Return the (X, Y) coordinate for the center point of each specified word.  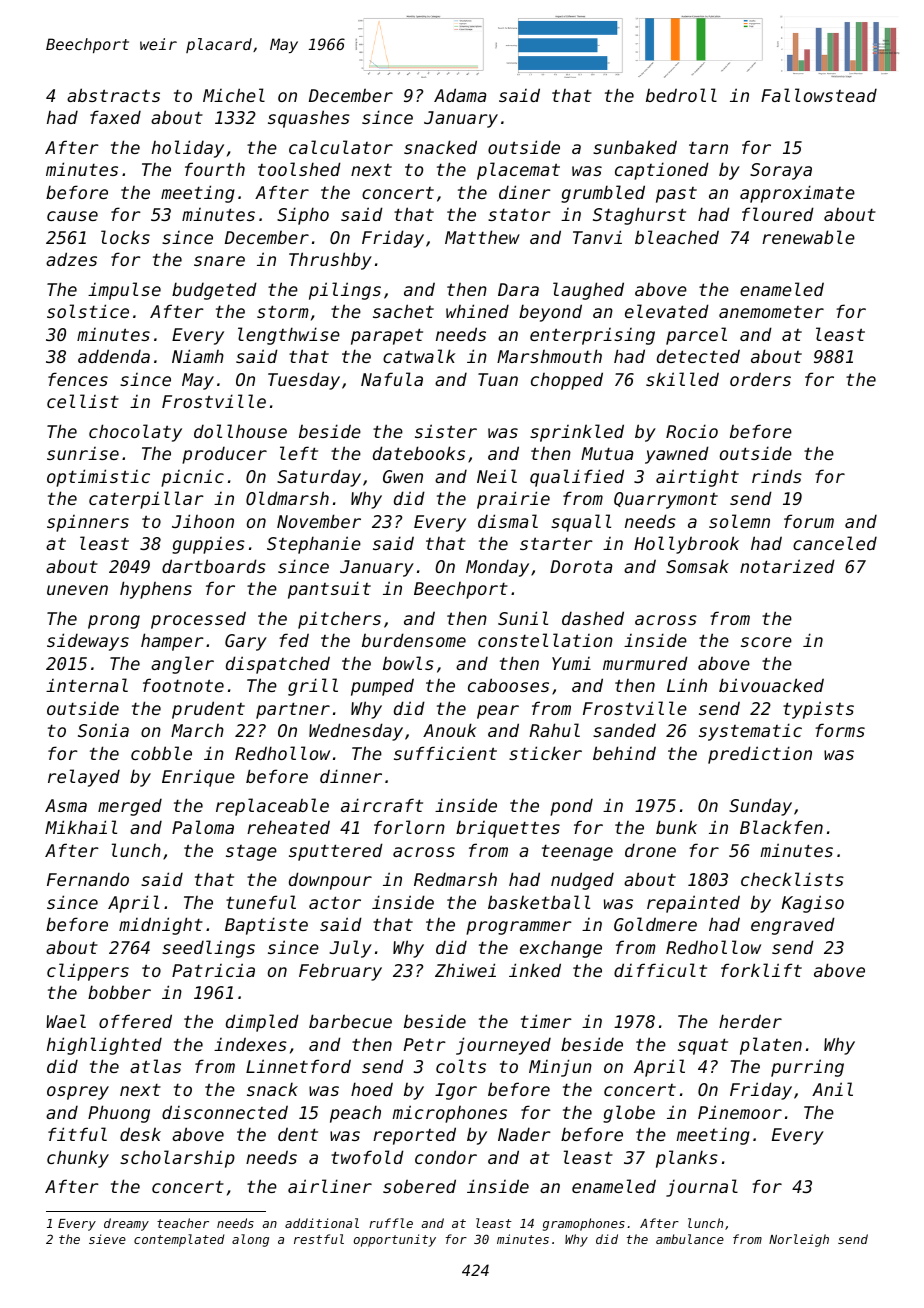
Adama (460, 95)
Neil (497, 476)
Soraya (781, 171)
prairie (513, 500)
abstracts (113, 95)
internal (87, 685)
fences (78, 379)
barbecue (350, 1021)
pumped (382, 687)
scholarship (177, 1159)
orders (760, 379)
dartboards (214, 566)
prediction (760, 755)
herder (750, 1021)
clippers (88, 972)
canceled (835, 543)
